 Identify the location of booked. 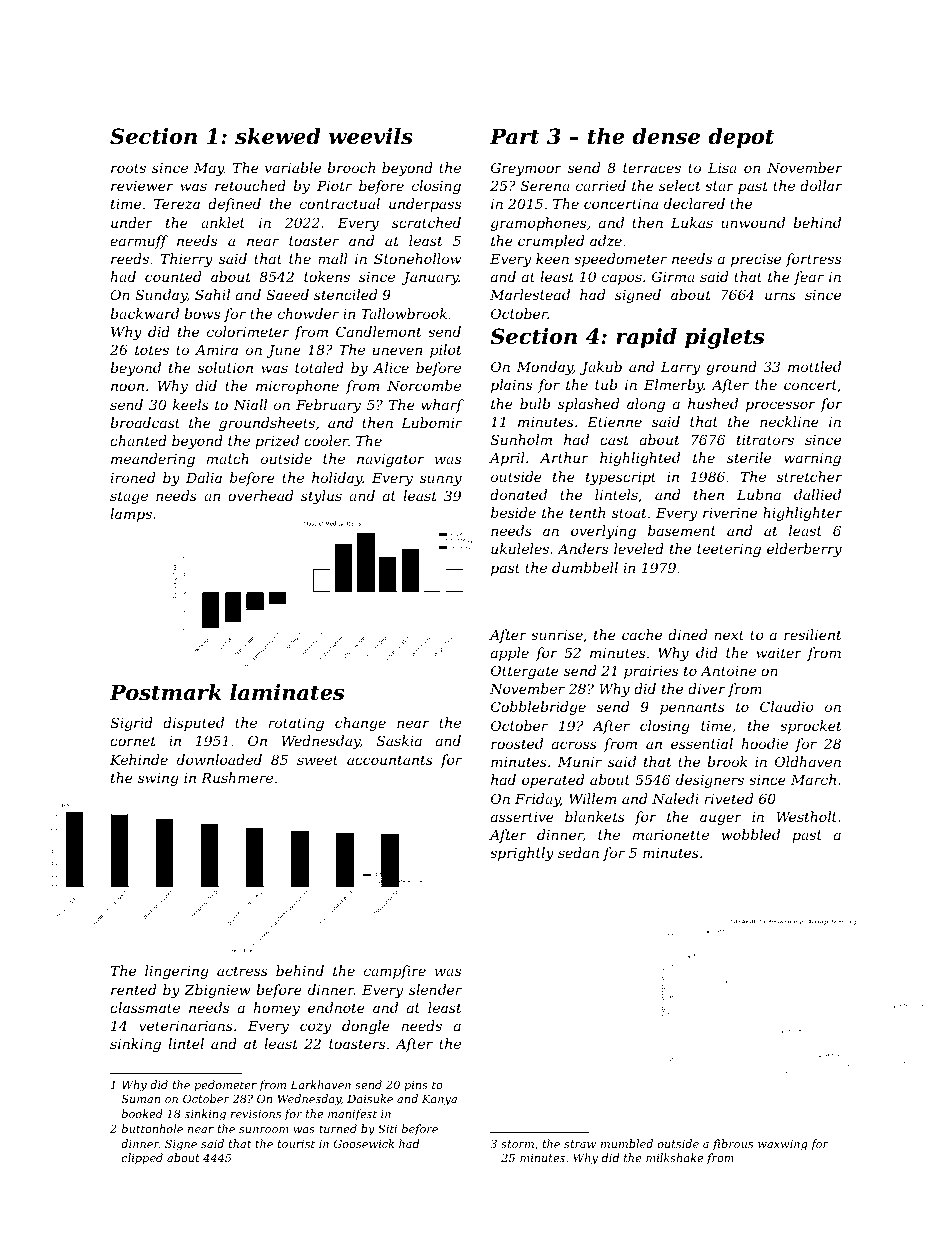
(142, 1113).
